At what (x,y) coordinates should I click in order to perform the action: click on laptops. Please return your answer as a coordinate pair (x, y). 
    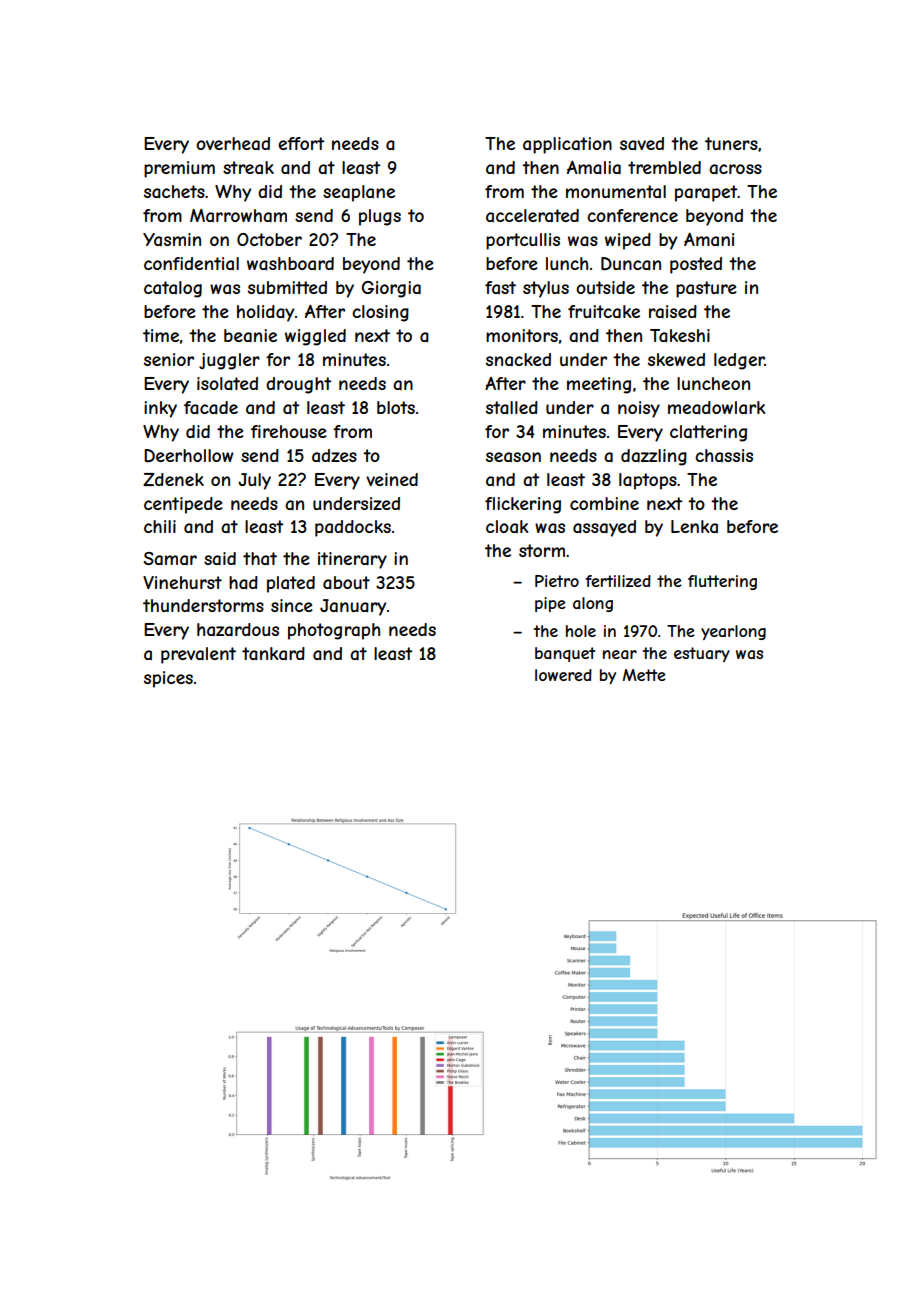
    Looking at the image, I should click on (648, 481).
